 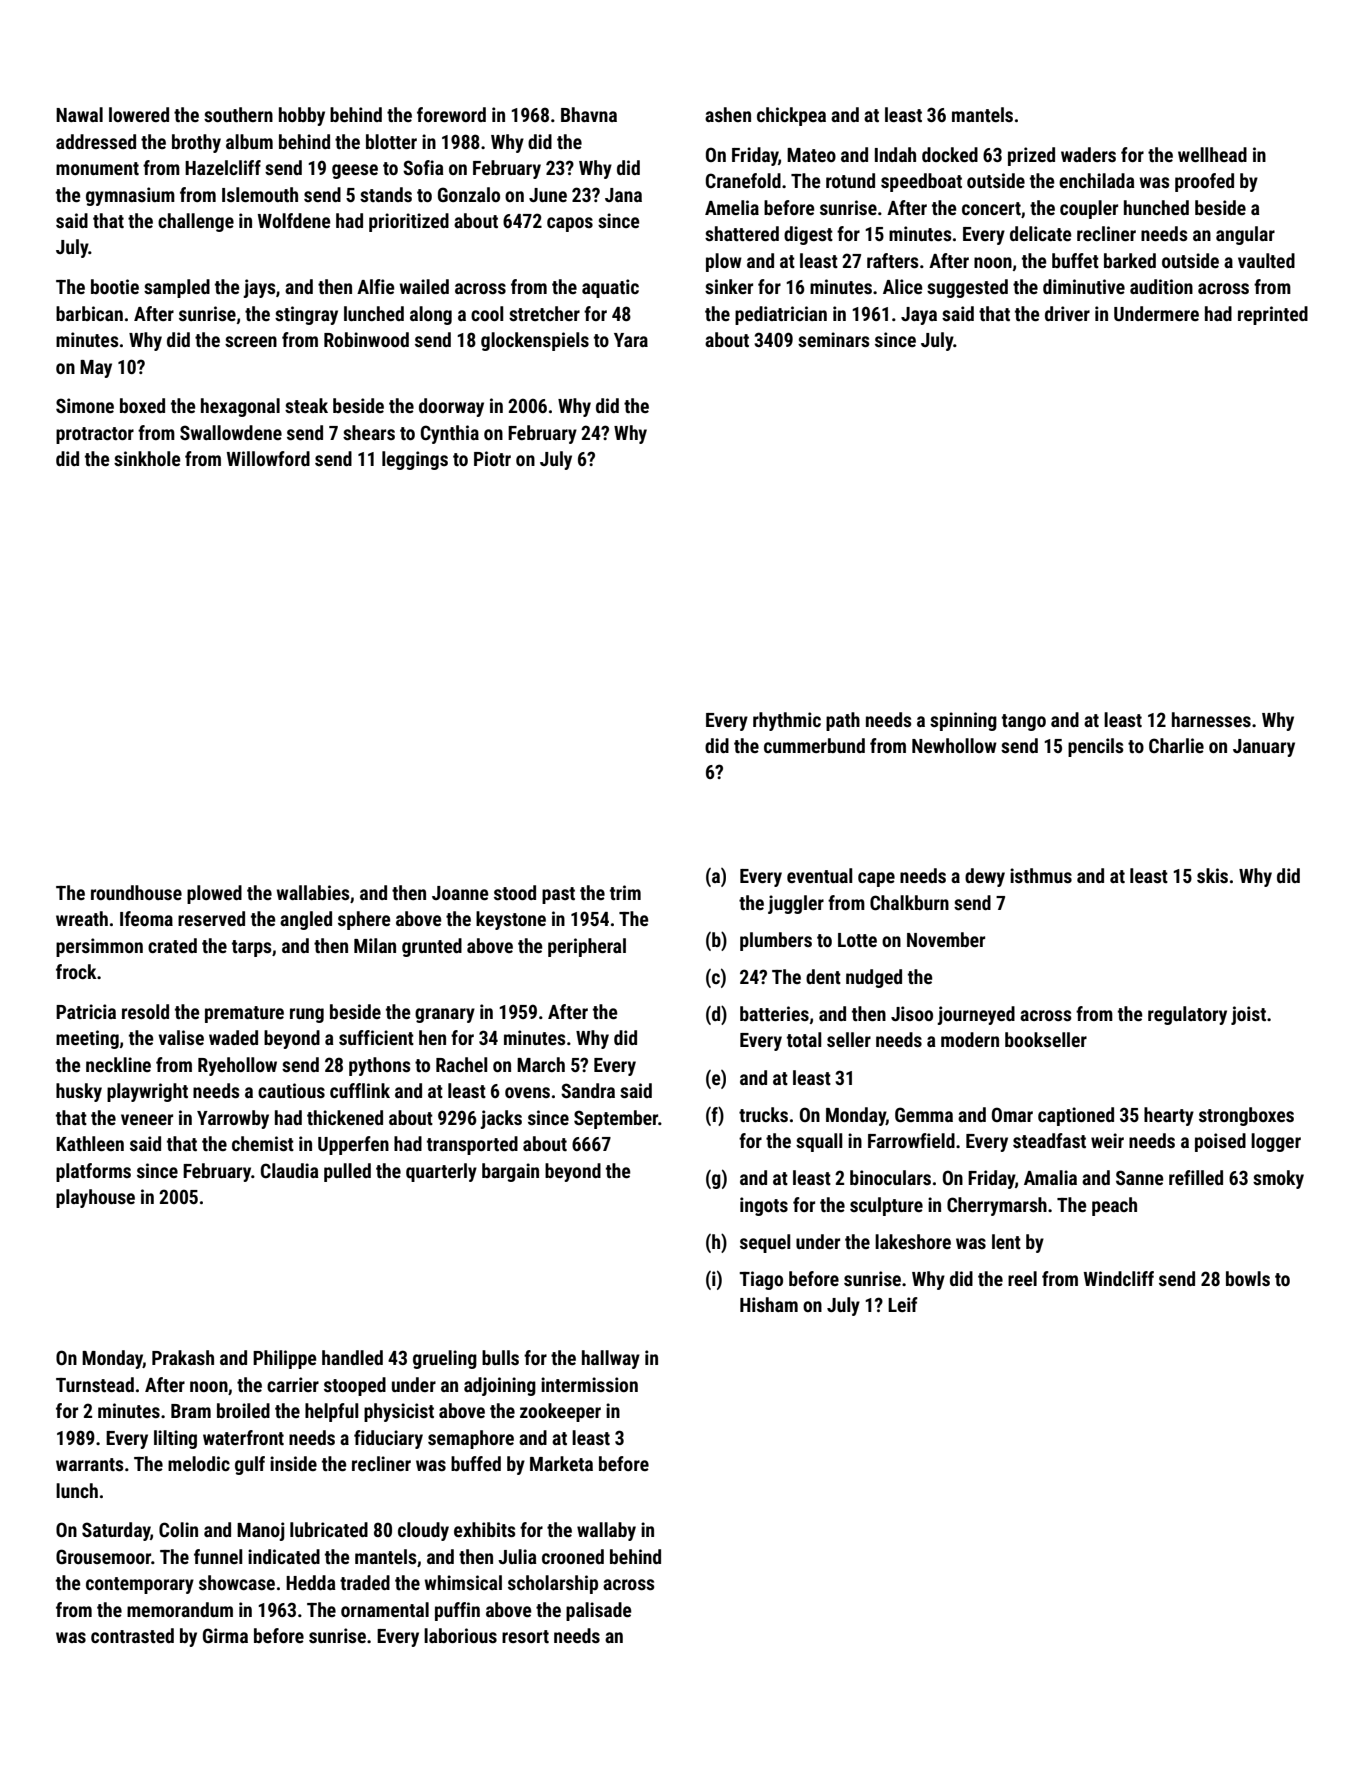 What do you see at coordinates (445, 1359) in the screenshot?
I see `grueling` at bounding box center [445, 1359].
